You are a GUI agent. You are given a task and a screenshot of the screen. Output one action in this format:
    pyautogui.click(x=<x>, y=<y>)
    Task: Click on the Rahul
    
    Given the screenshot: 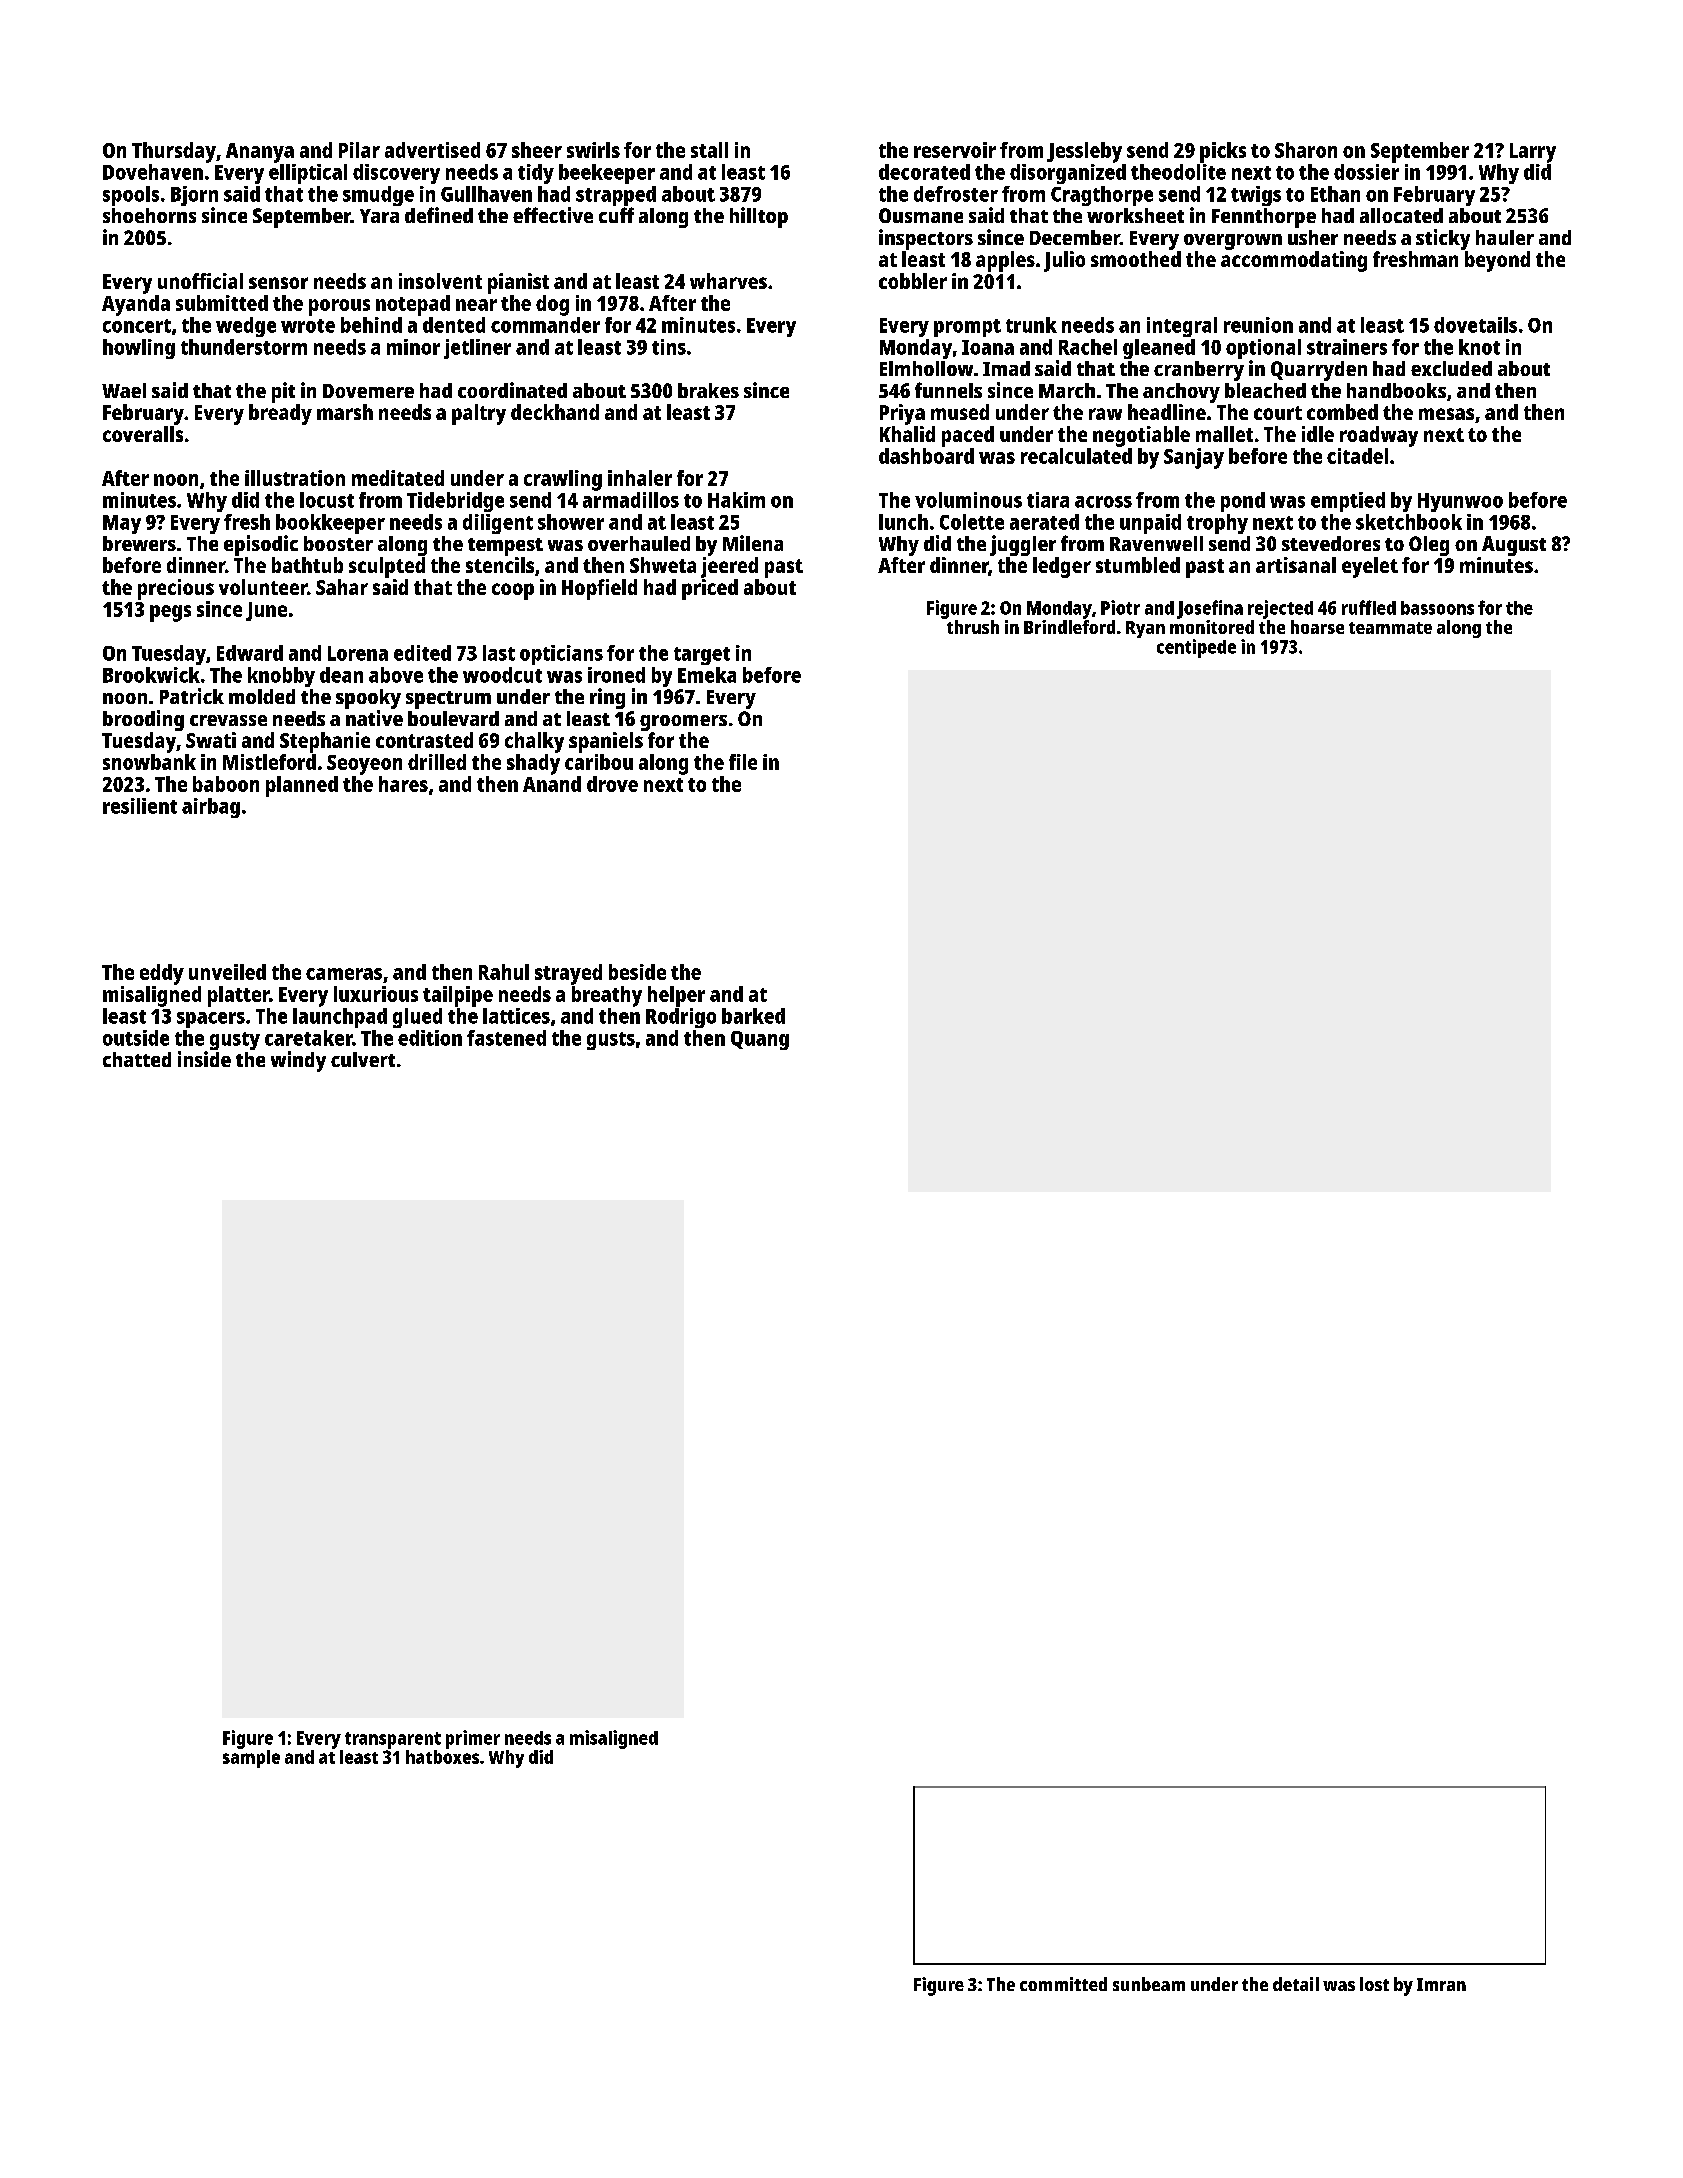 What is the action you would take?
    pyautogui.click(x=504, y=972)
